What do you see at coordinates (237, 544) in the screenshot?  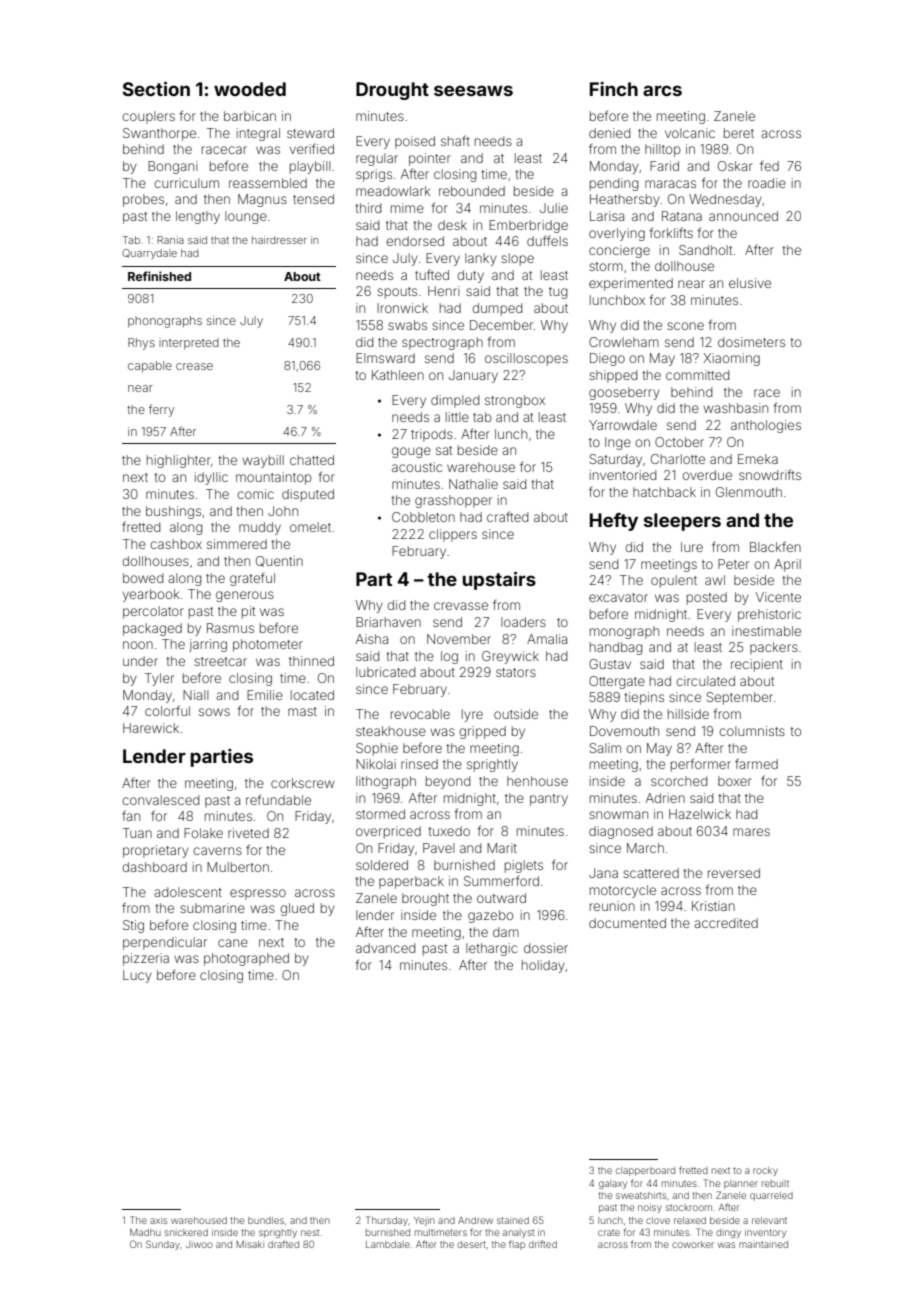 I see `simmered` at bounding box center [237, 544].
